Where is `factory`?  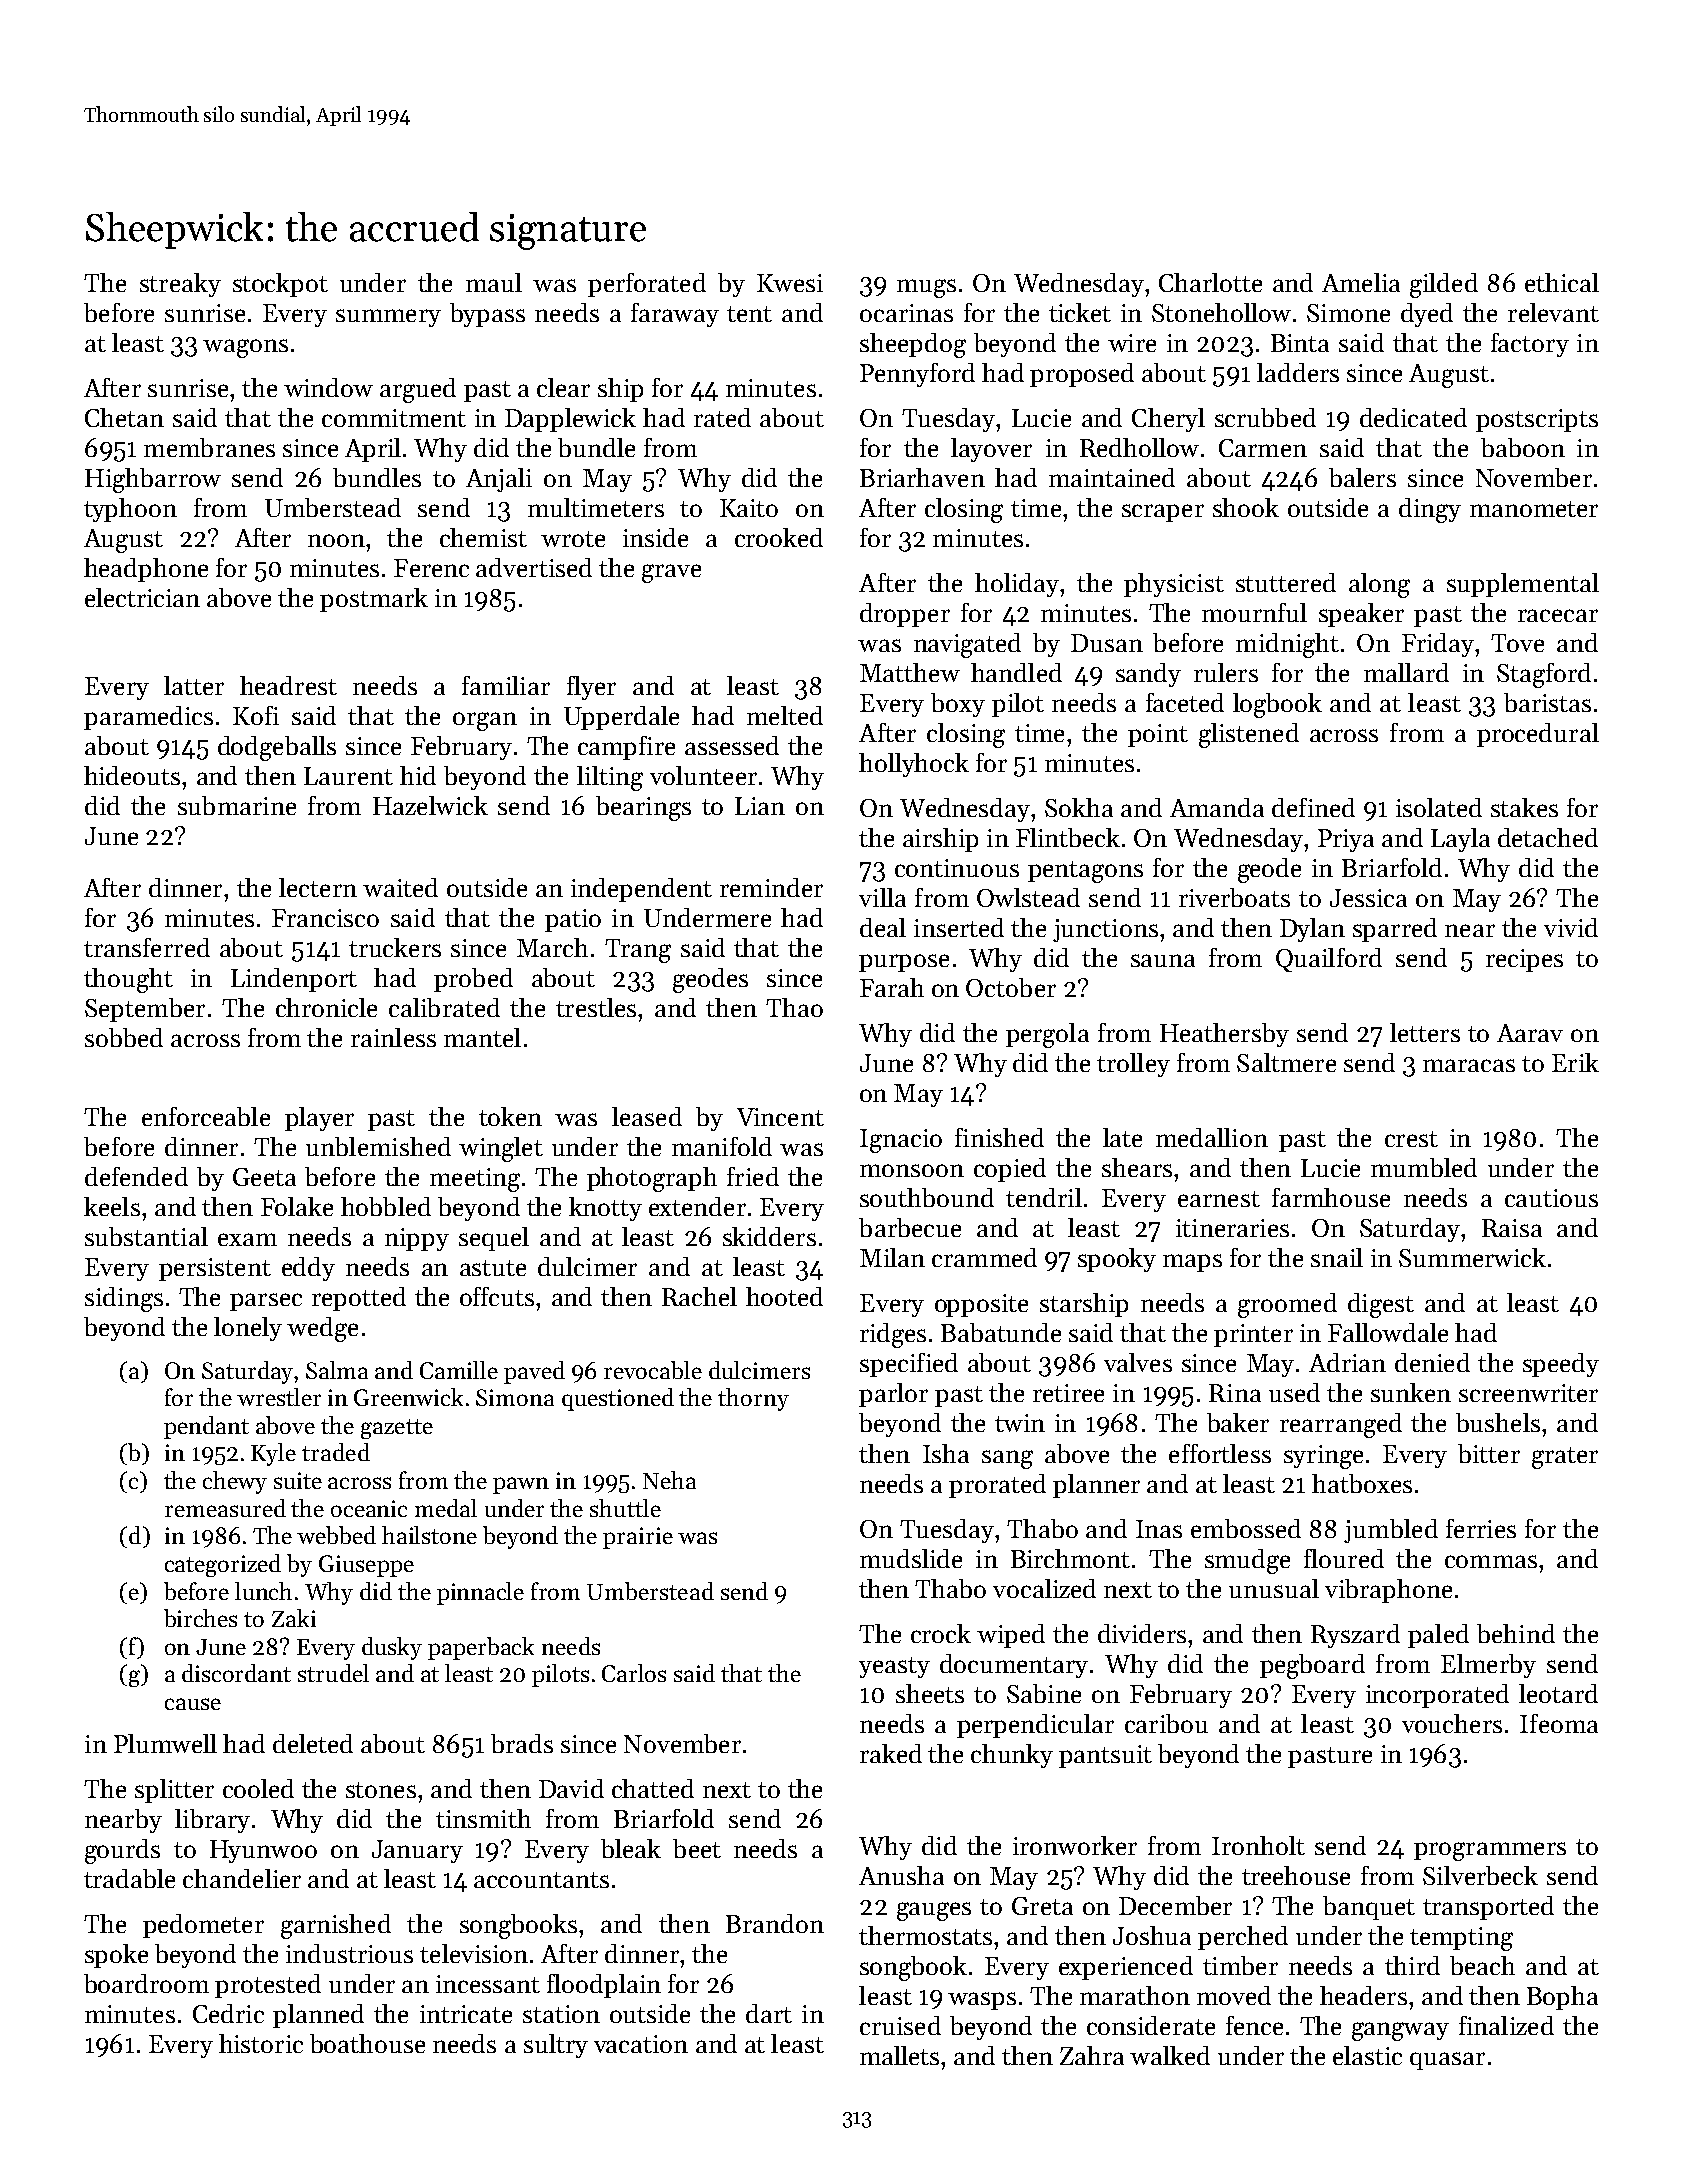 factory is located at coordinates (1530, 345).
